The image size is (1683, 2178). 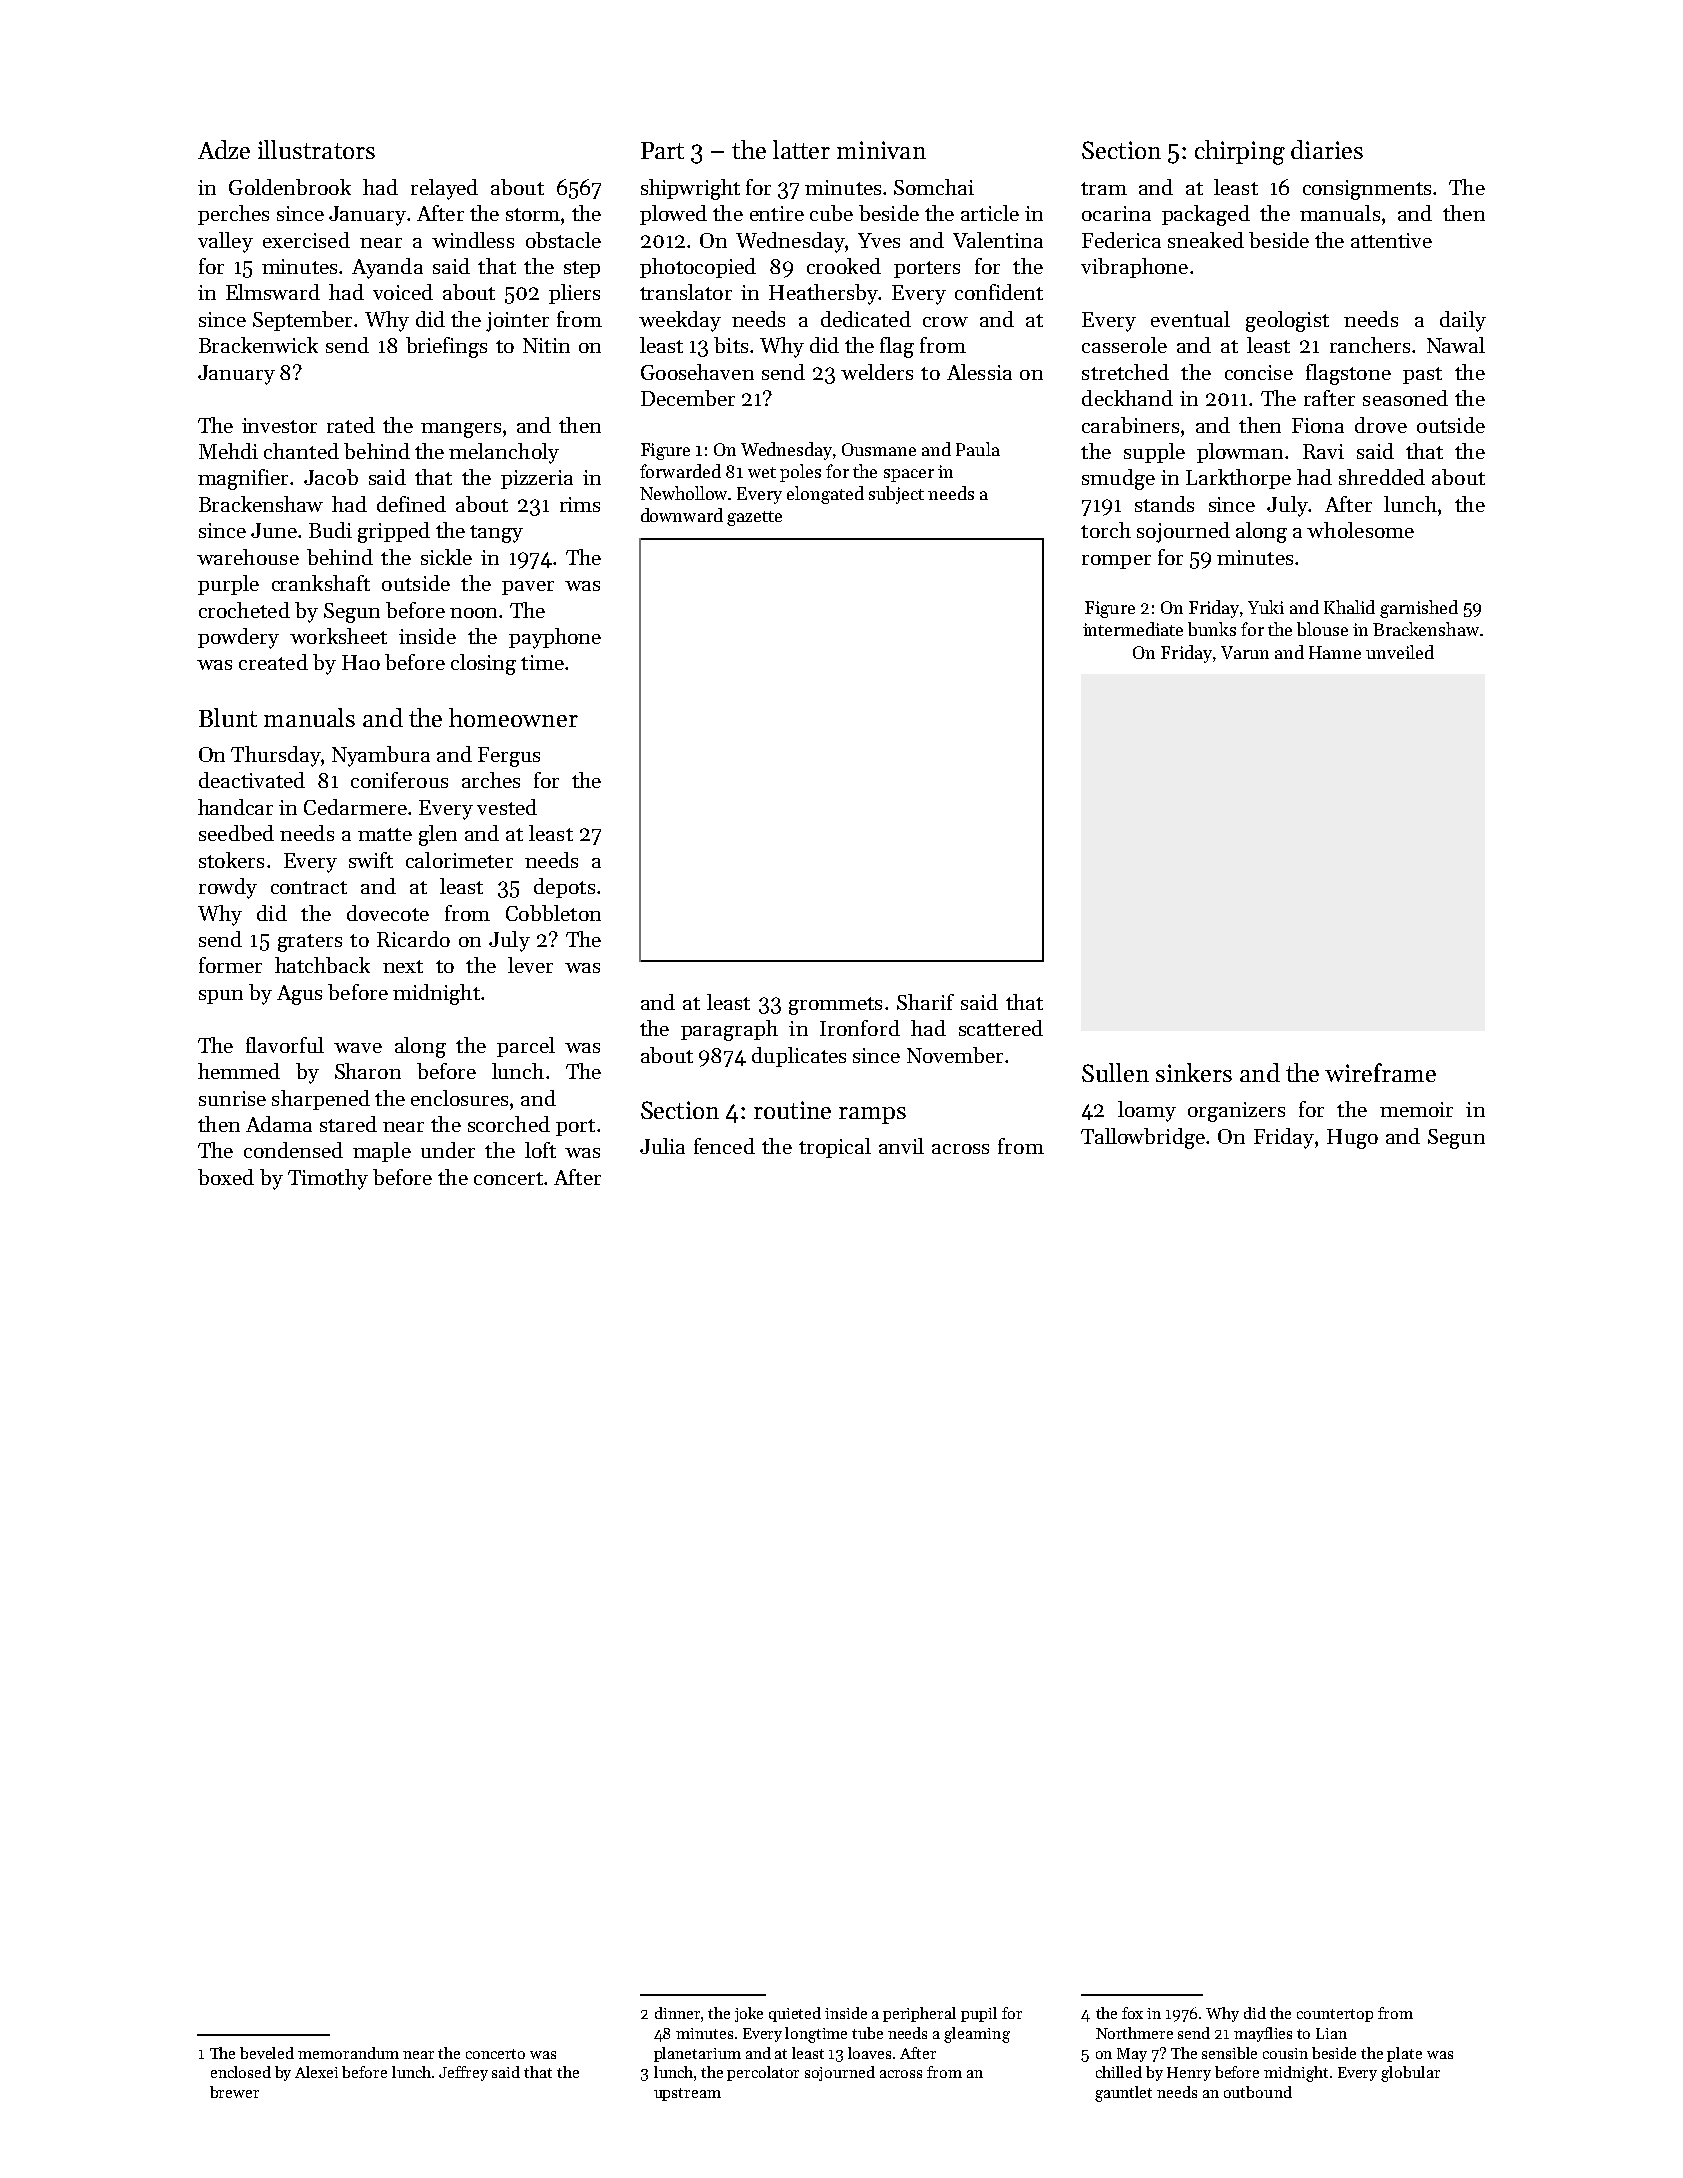 I want to click on intermediate, so click(x=1133, y=629).
